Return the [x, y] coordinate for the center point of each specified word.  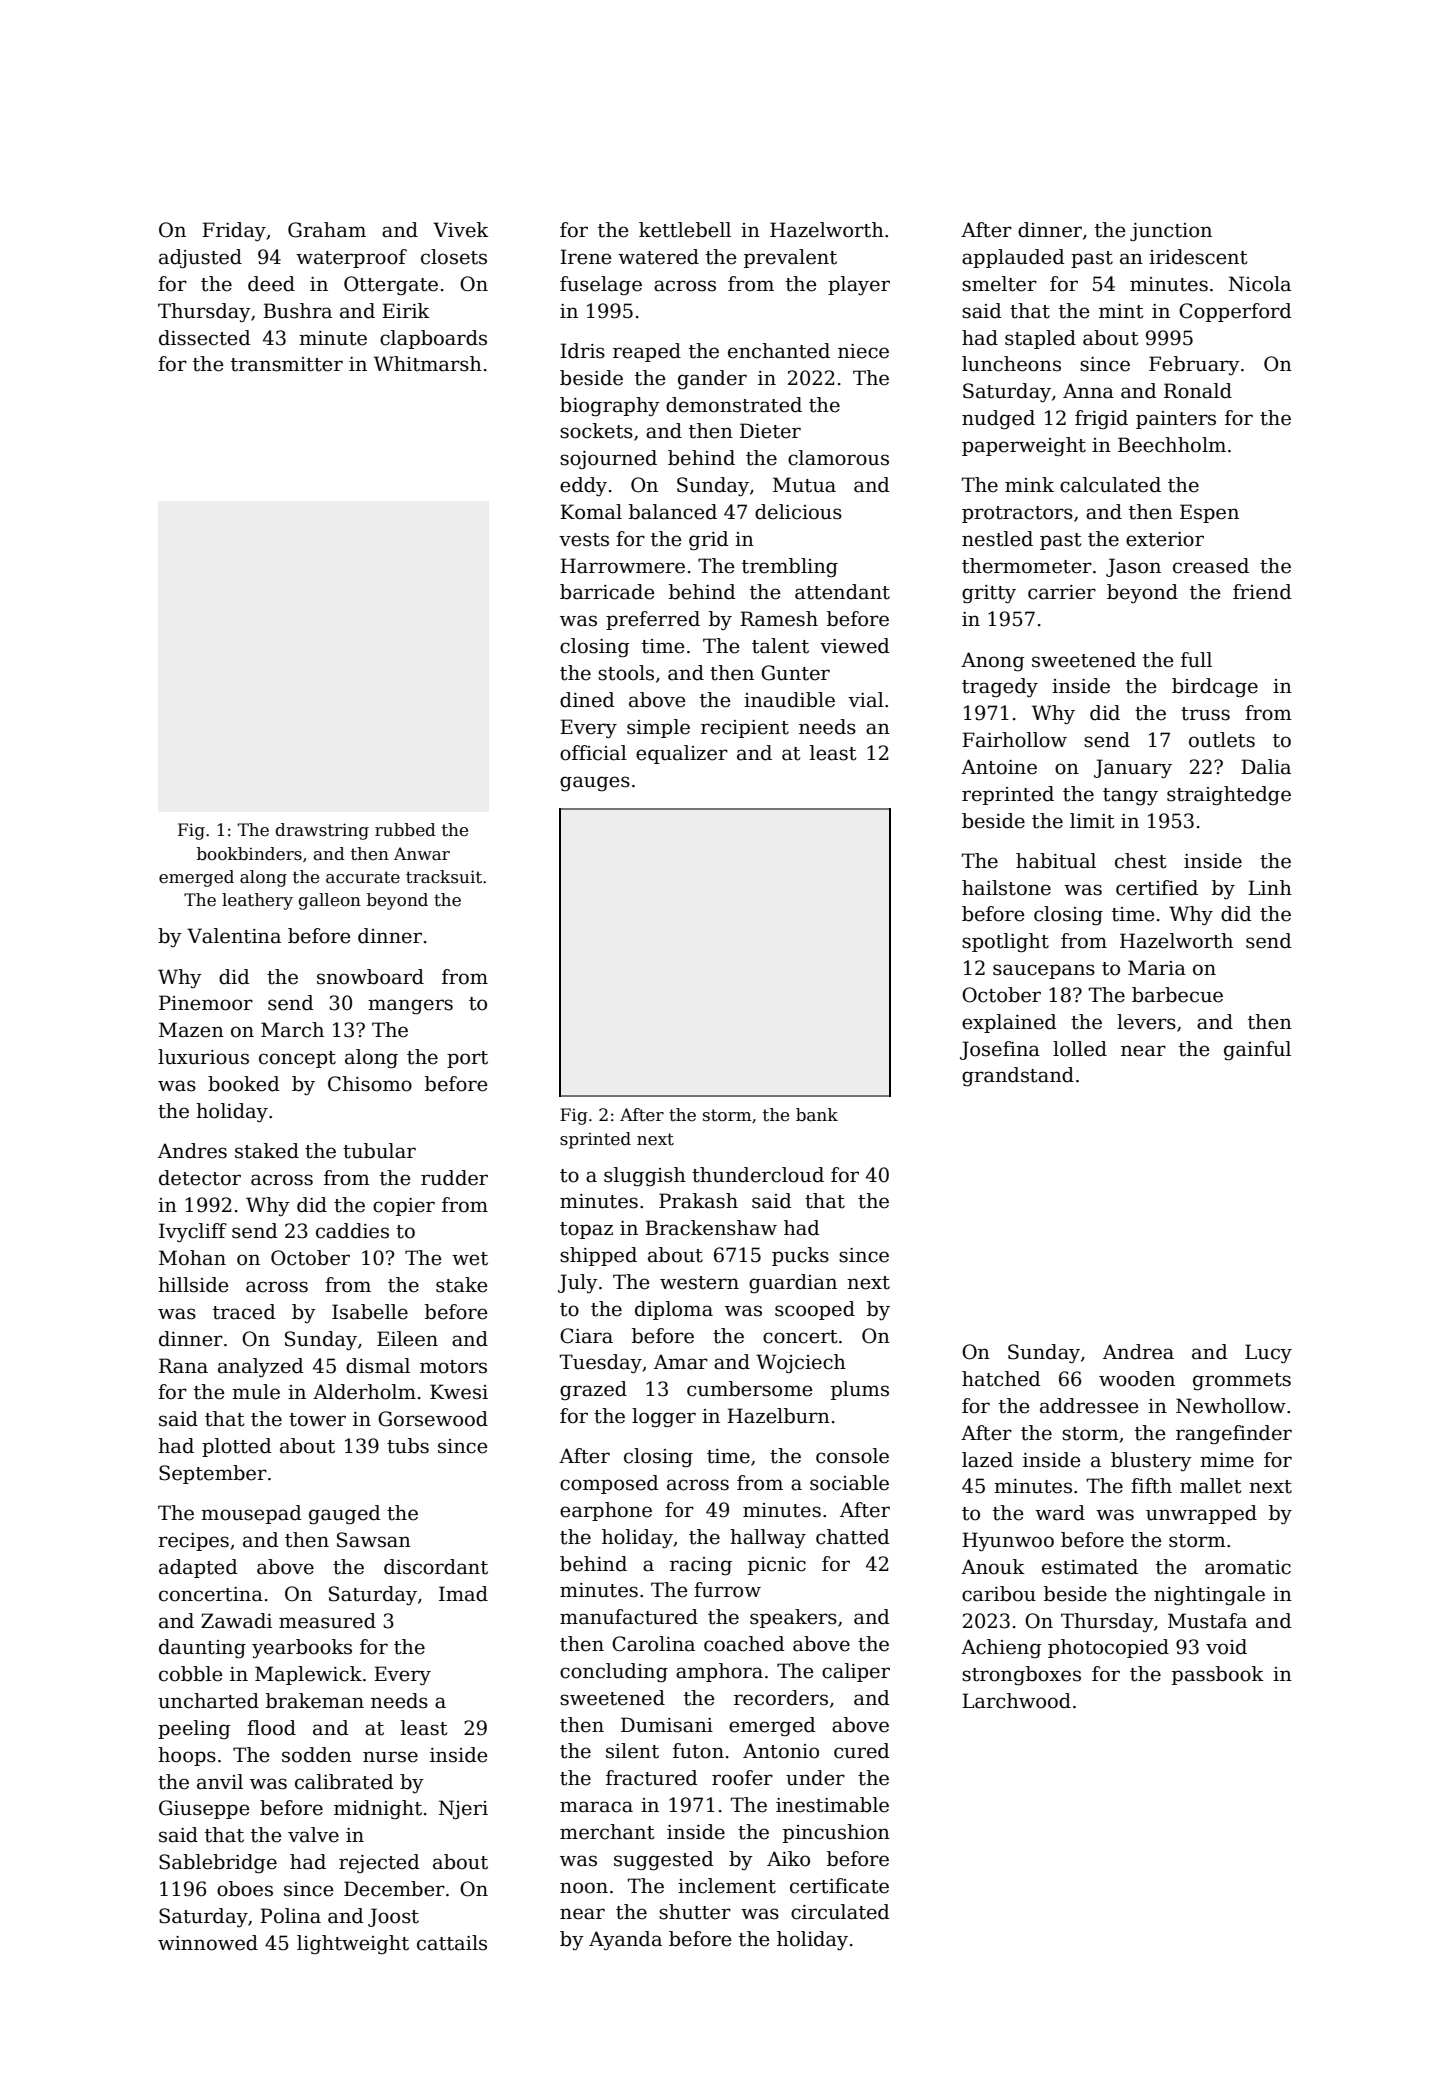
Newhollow [1231, 1406]
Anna [1088, 391]
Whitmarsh [428, 364]
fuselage [601, 286]
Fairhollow [1014, 740]
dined [587, 700]
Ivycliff [193, 1232]
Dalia [1266, 767]
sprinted [595, 1140]
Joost [393, 1917]
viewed [855, 646]
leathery [257, 901]
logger [664, 1418]
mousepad [251, 1514]
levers [1146, 1022]
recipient [745, 729]
